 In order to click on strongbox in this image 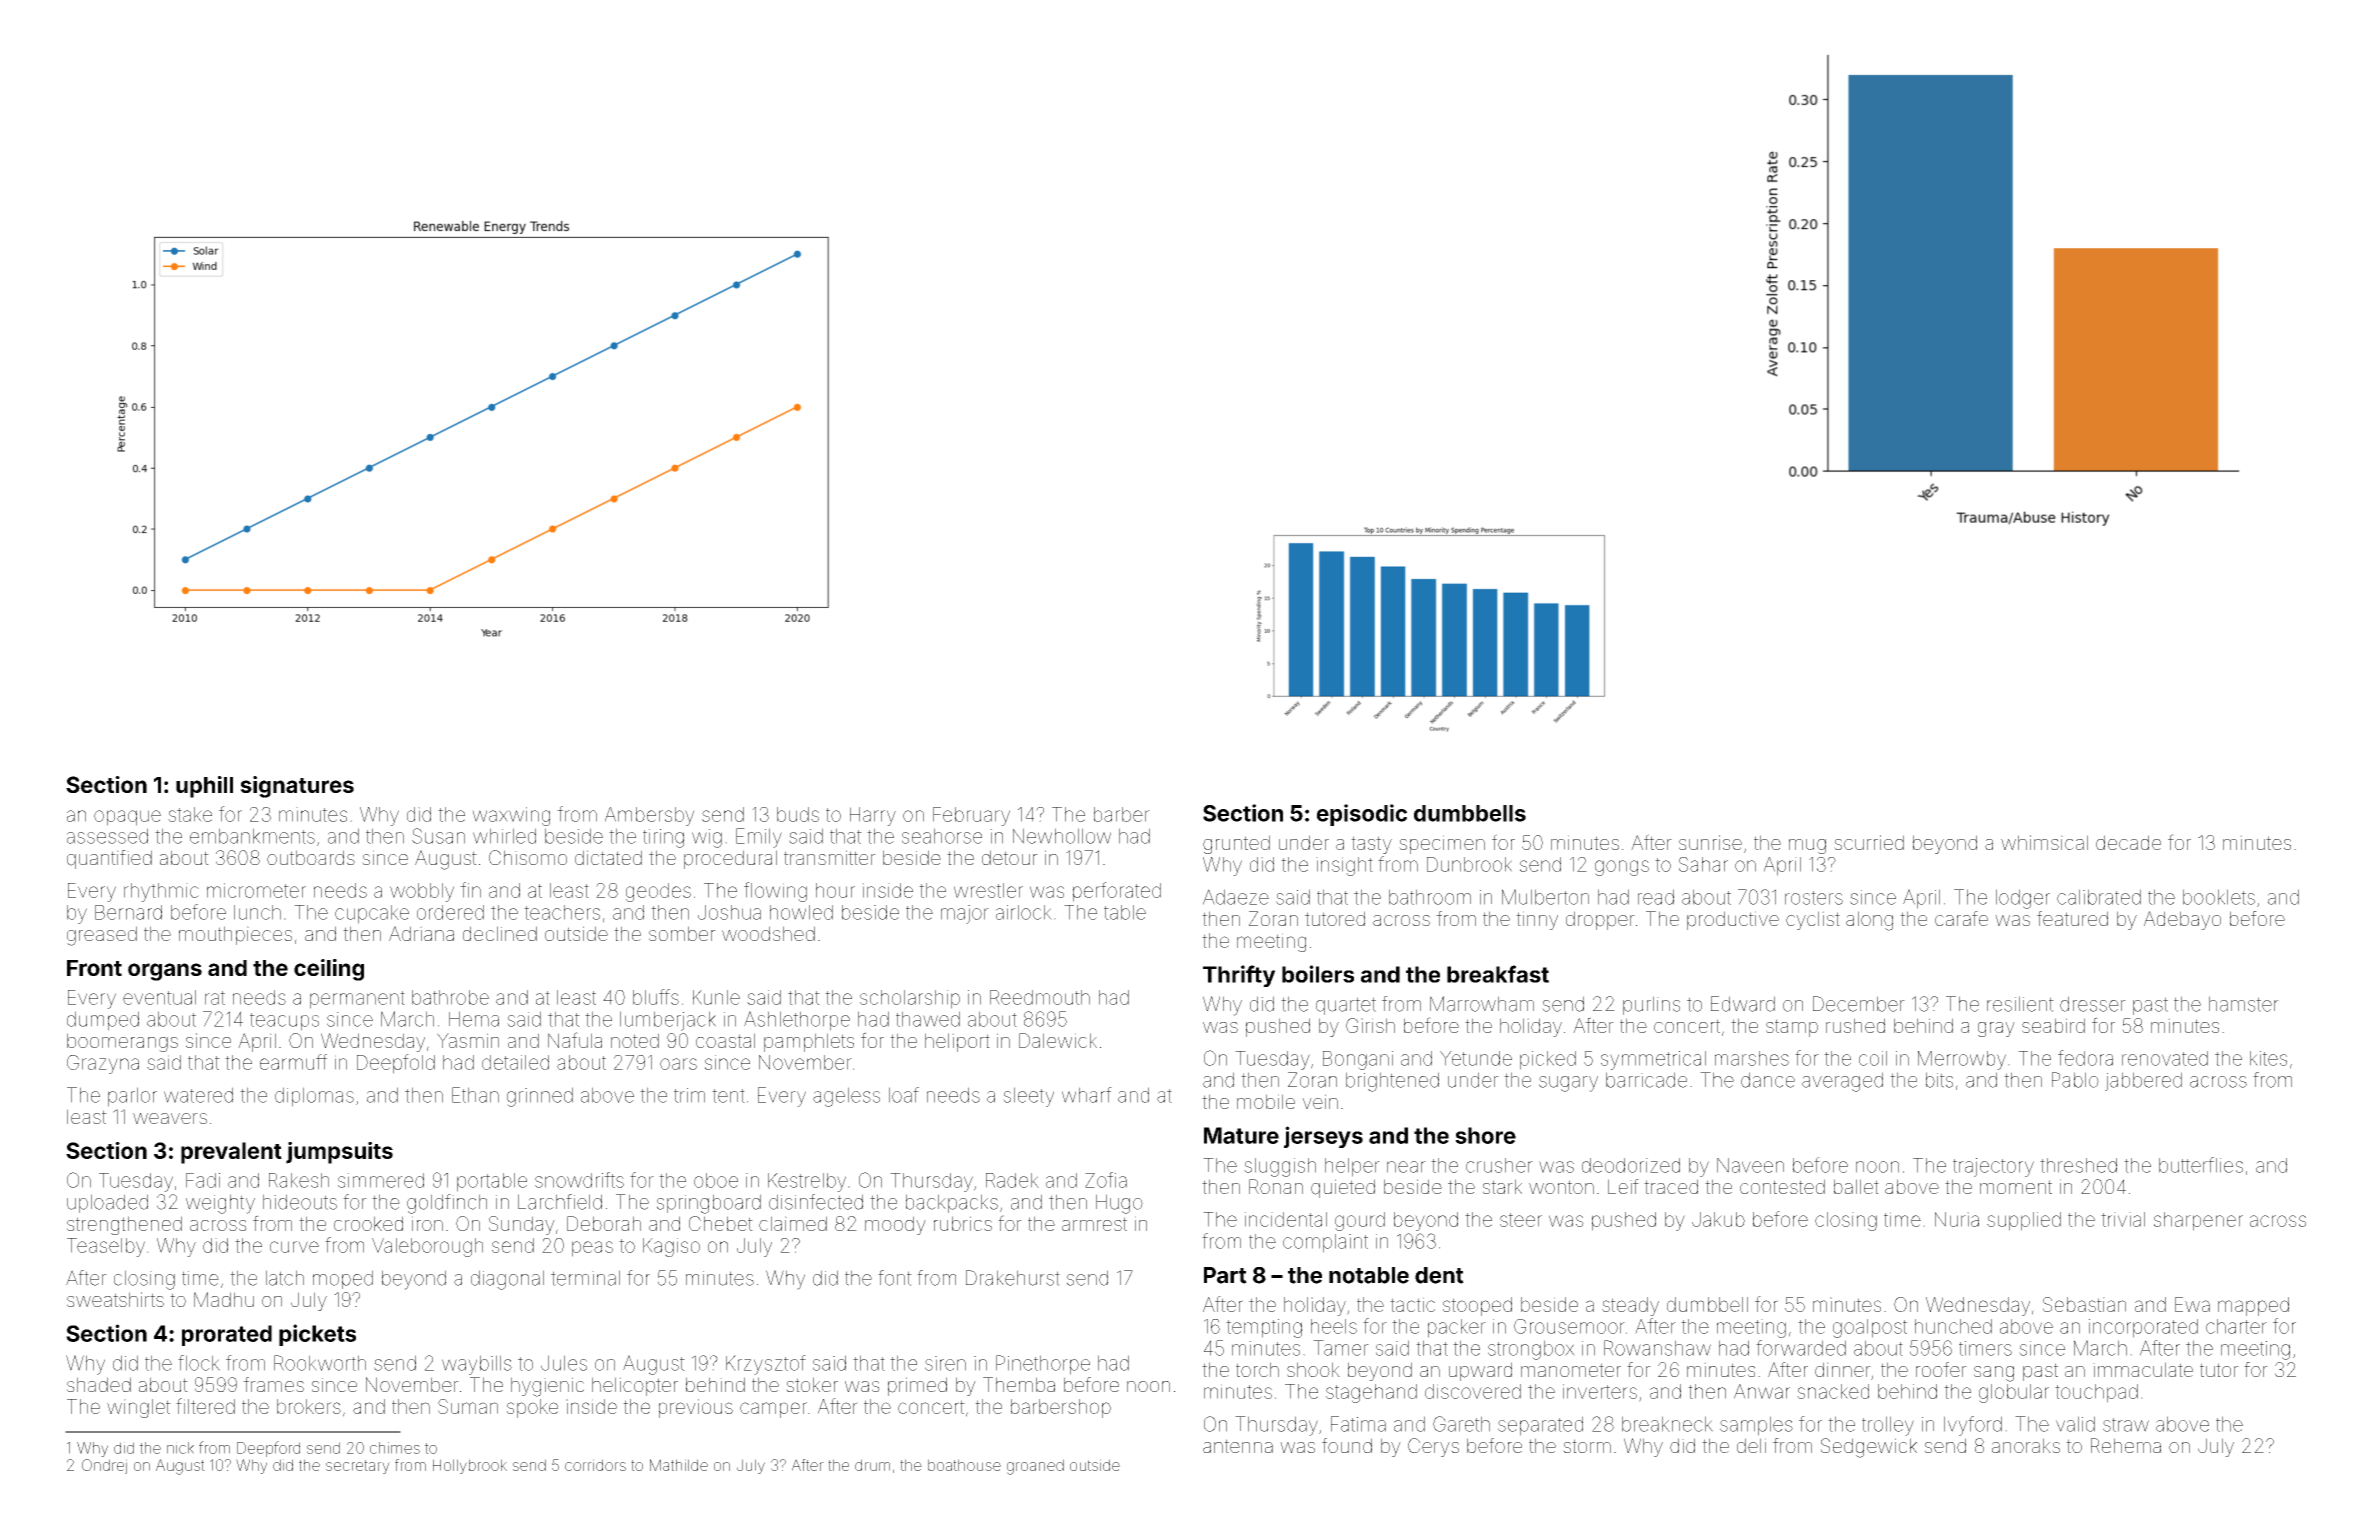, I will do `click(1531, 1350)`.
